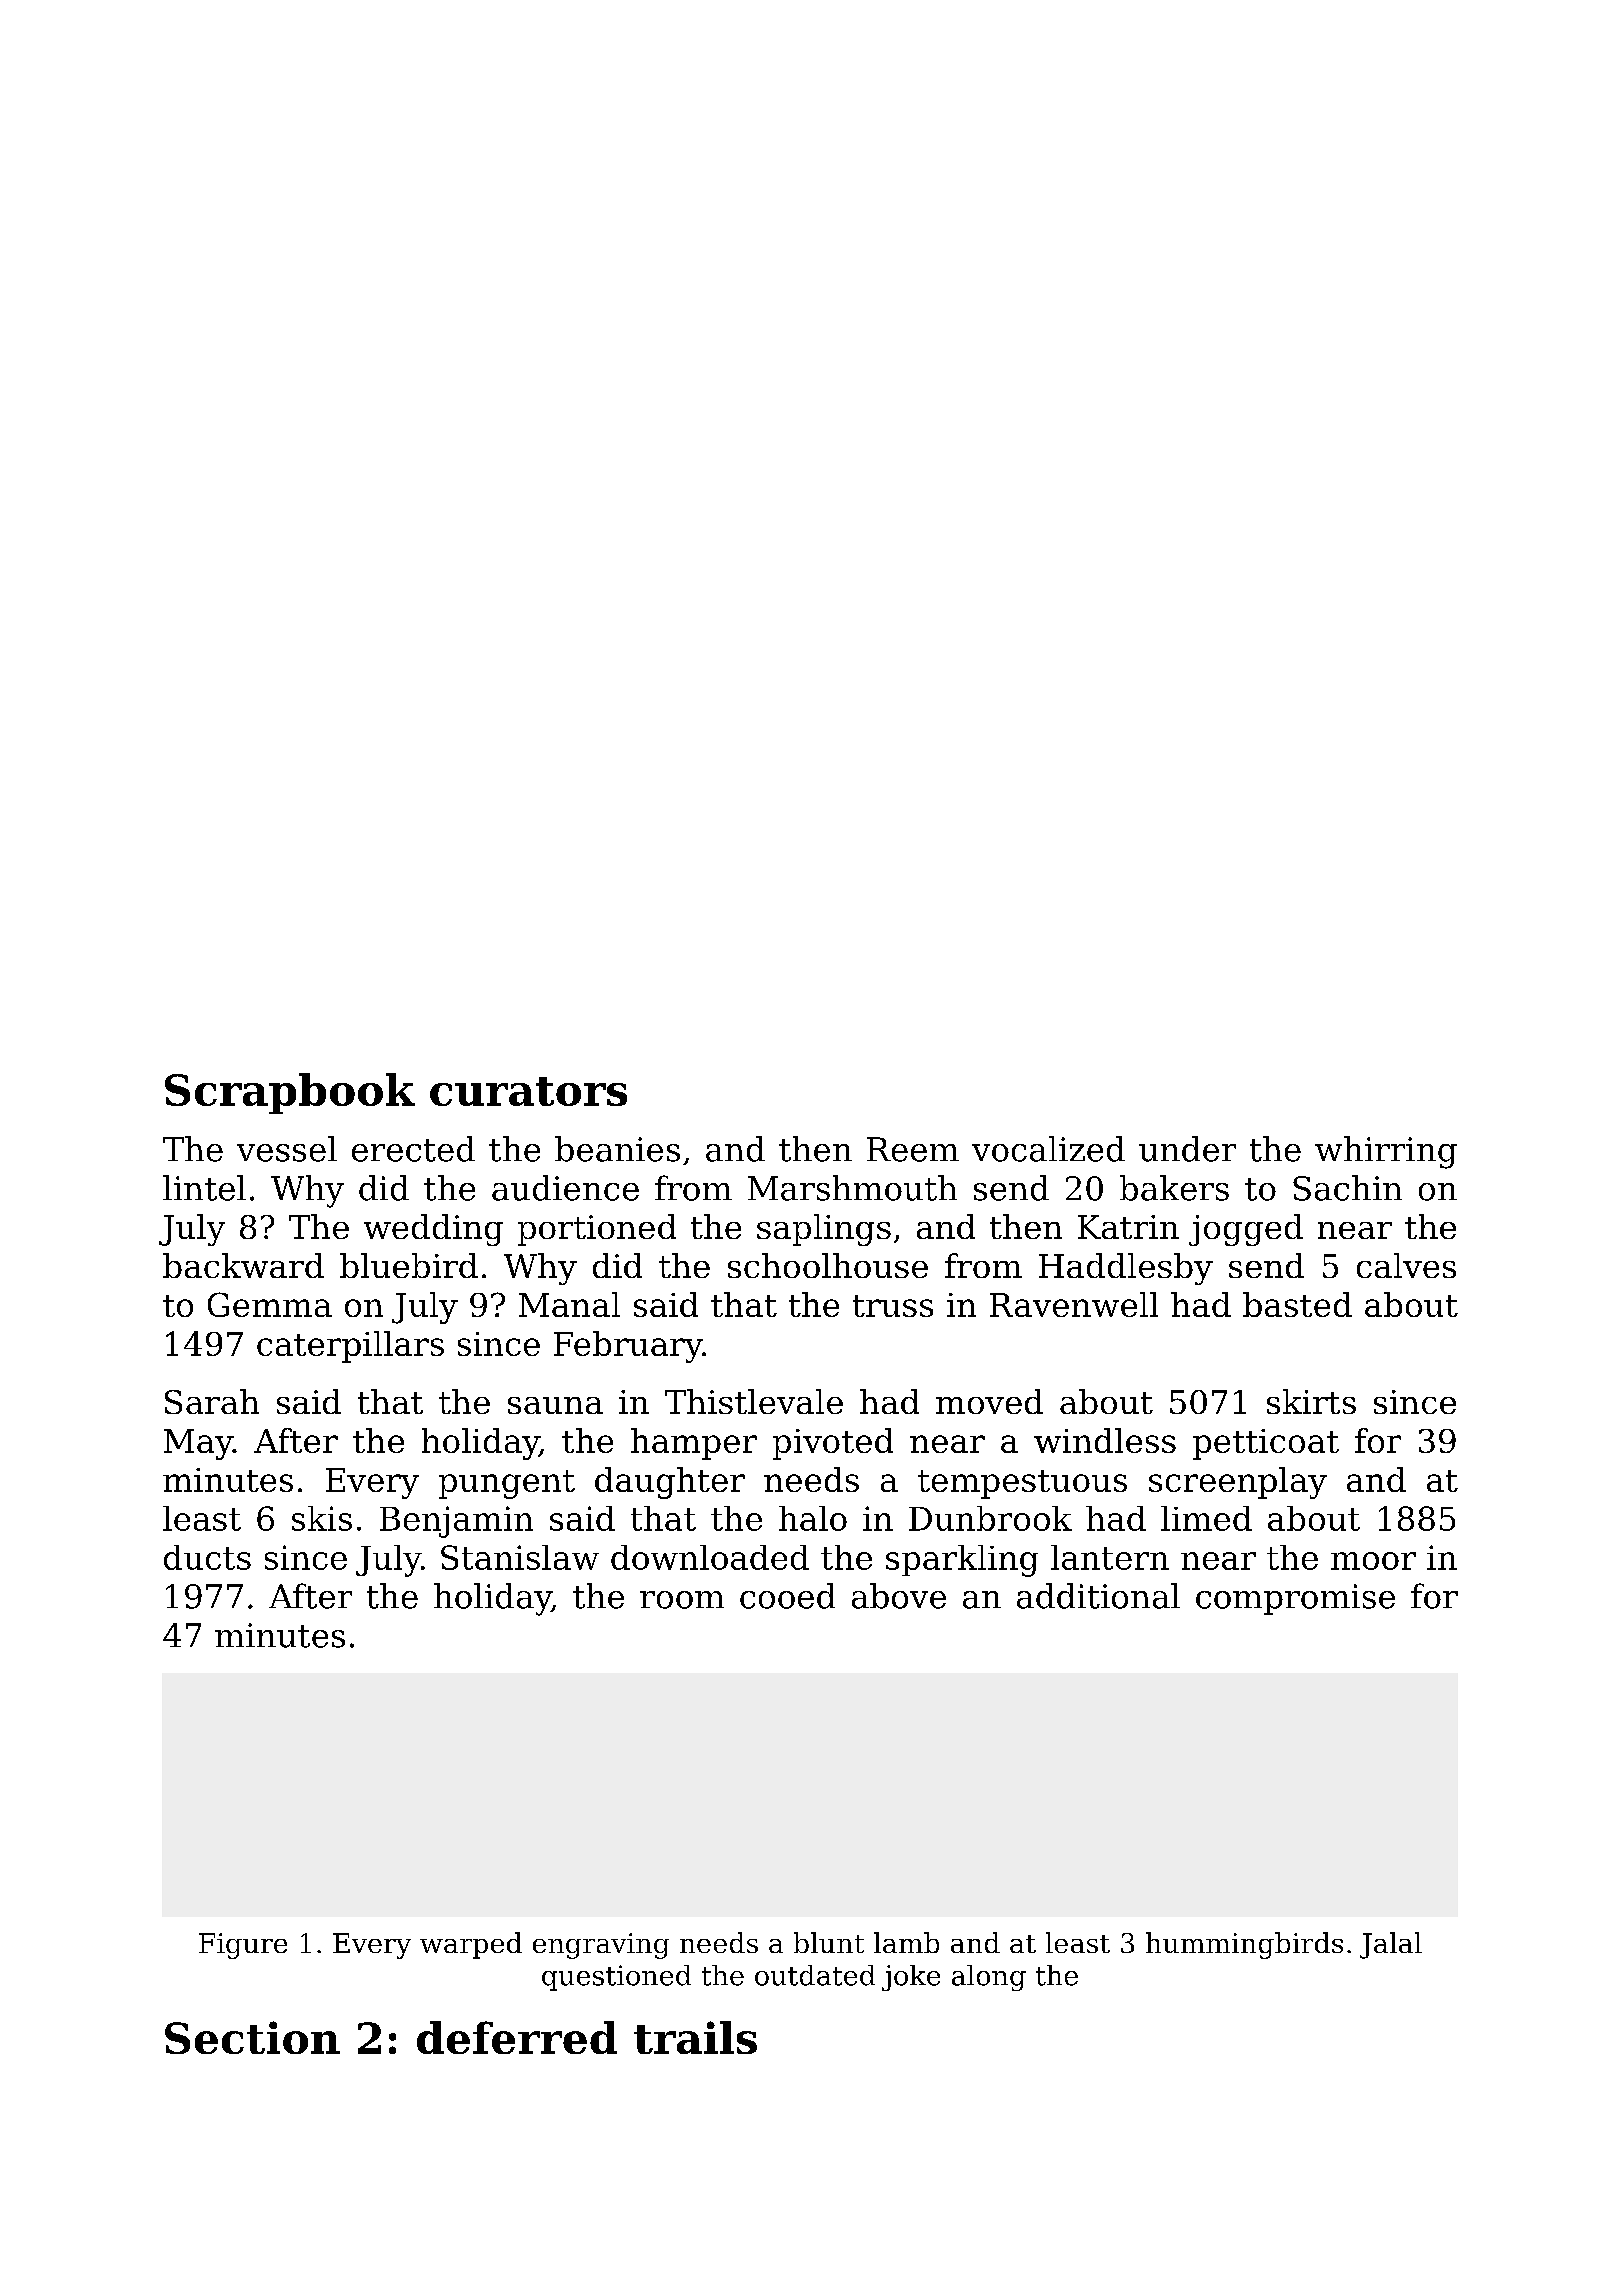 The width and height of the screenshot is (1620, 2292). I want to click on curators, so click(528, 1091).
